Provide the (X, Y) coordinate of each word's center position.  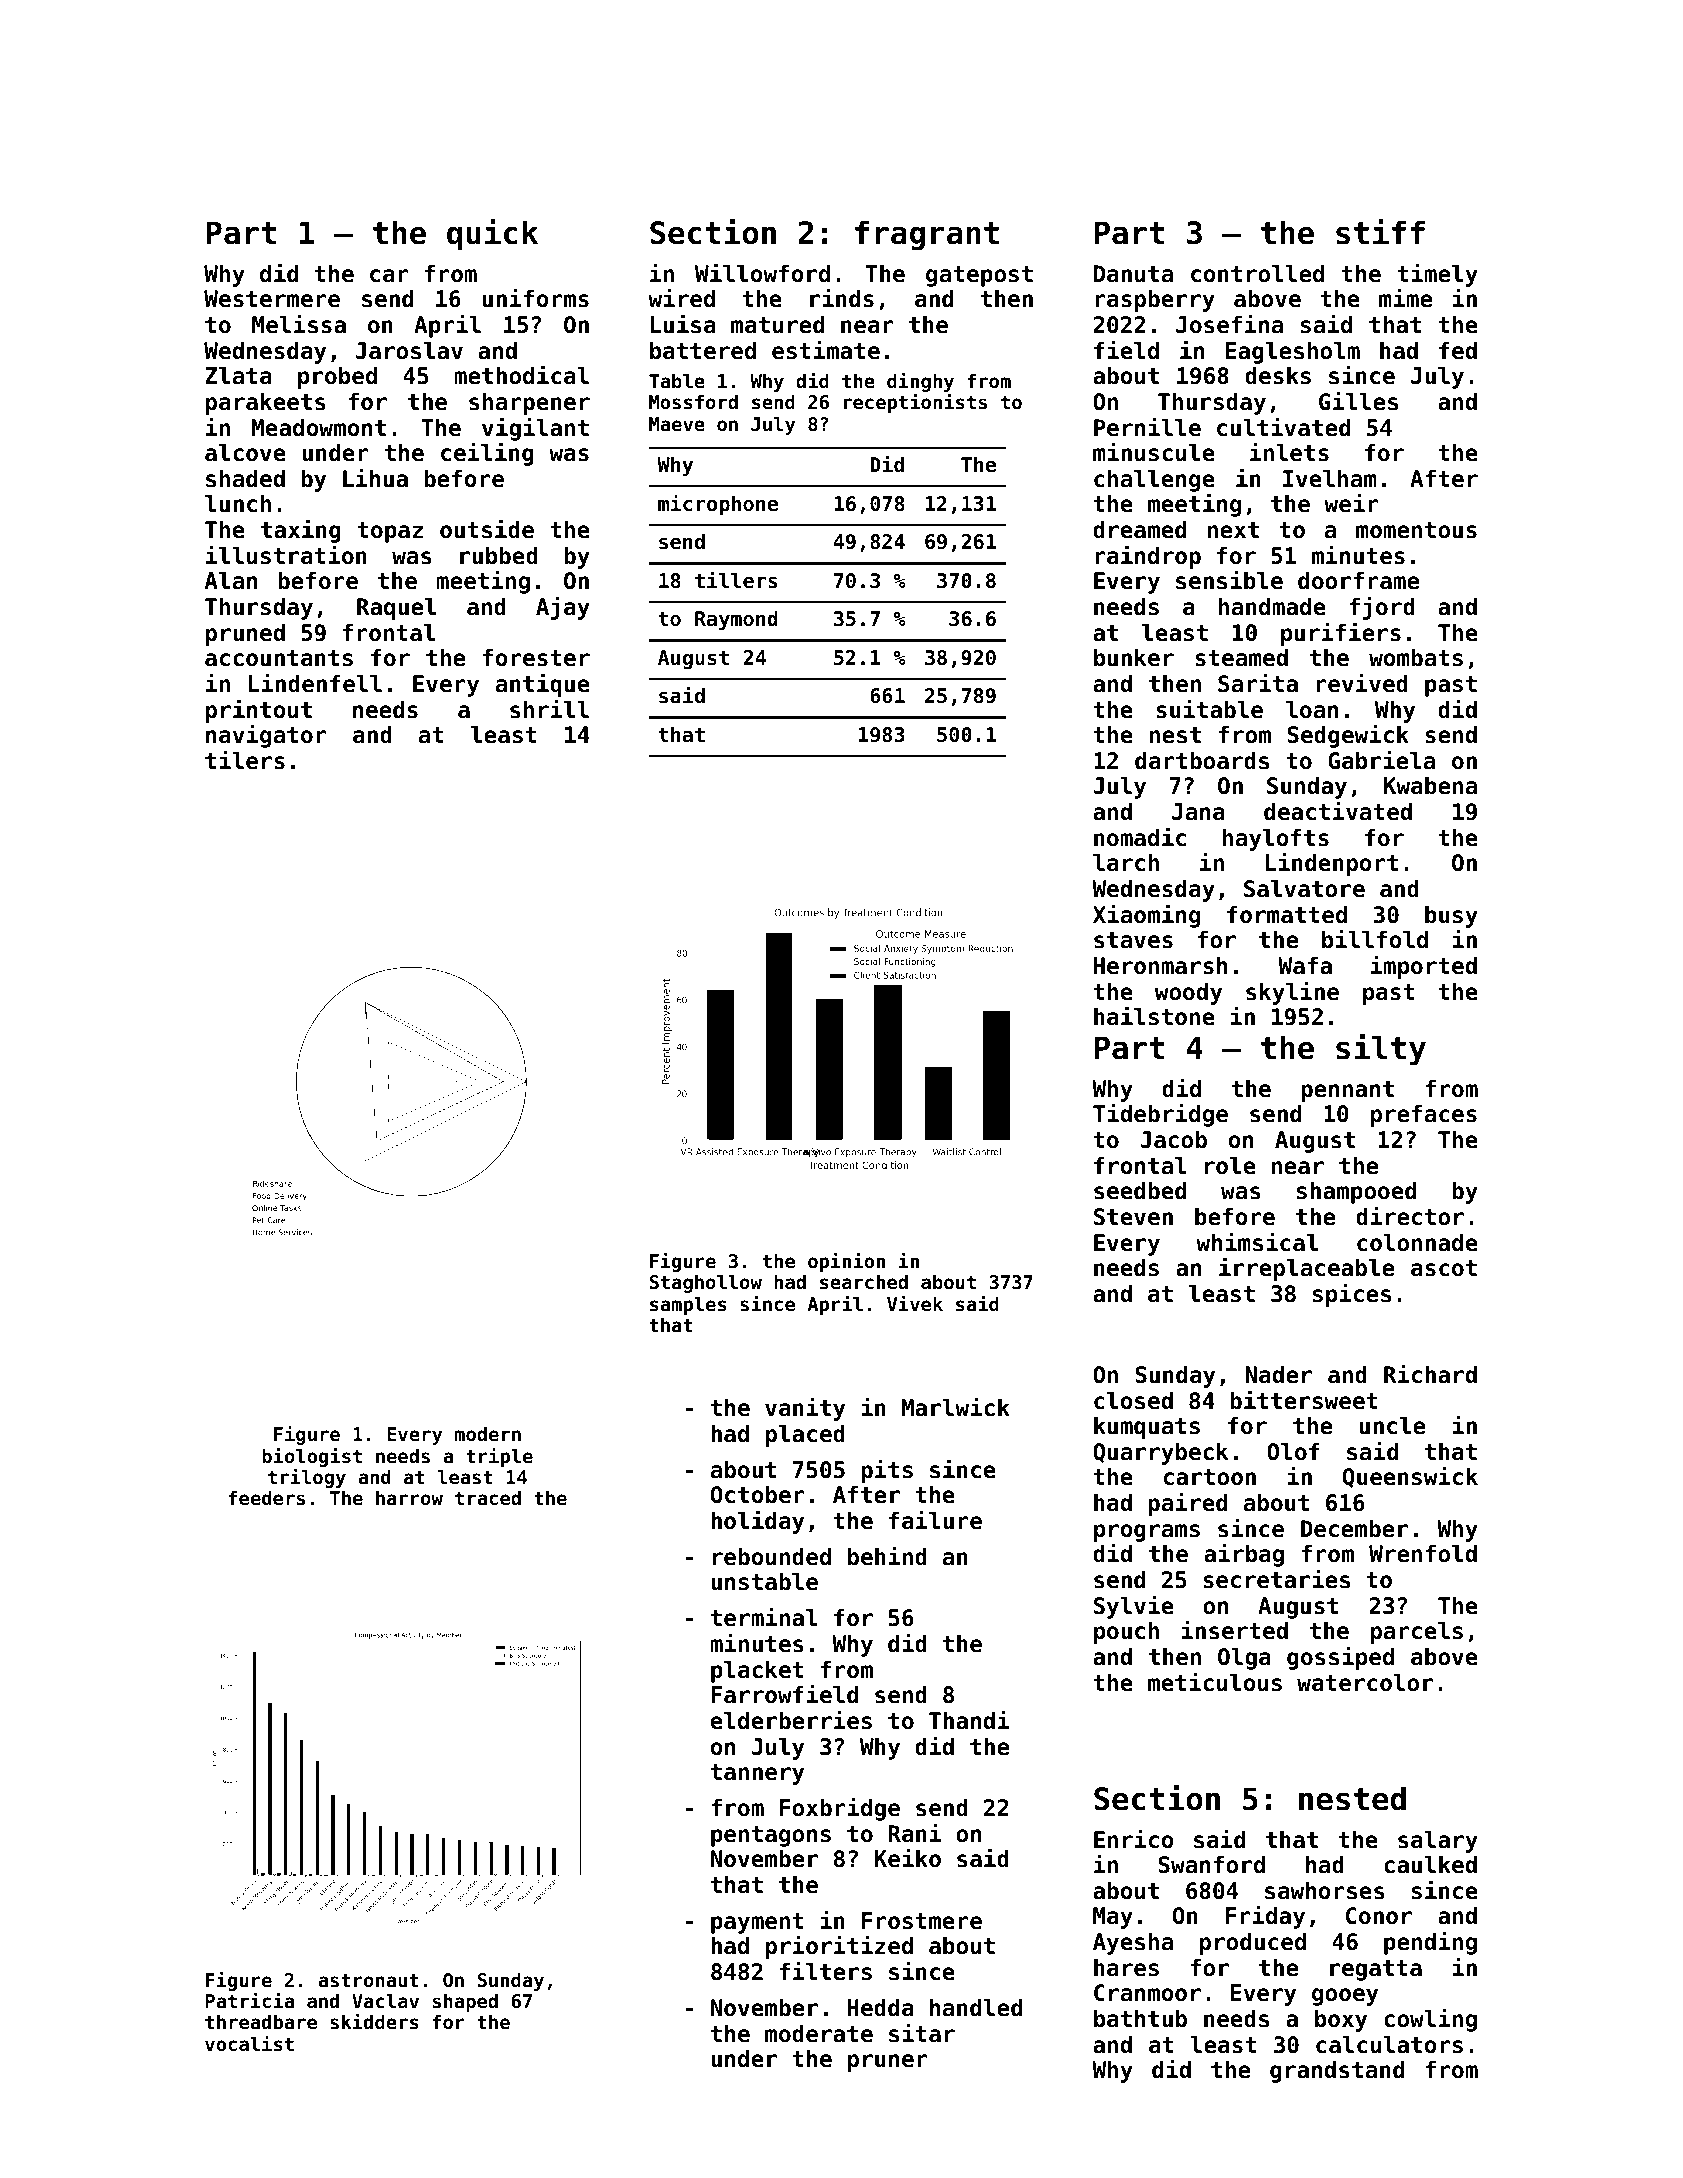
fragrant (927, 235)
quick (492, 235)
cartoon (1210, 1477)
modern (488, 1433)
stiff (1380, 232)
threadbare (261, 2021)
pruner (888, 2063)
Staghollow (705, 1283)
